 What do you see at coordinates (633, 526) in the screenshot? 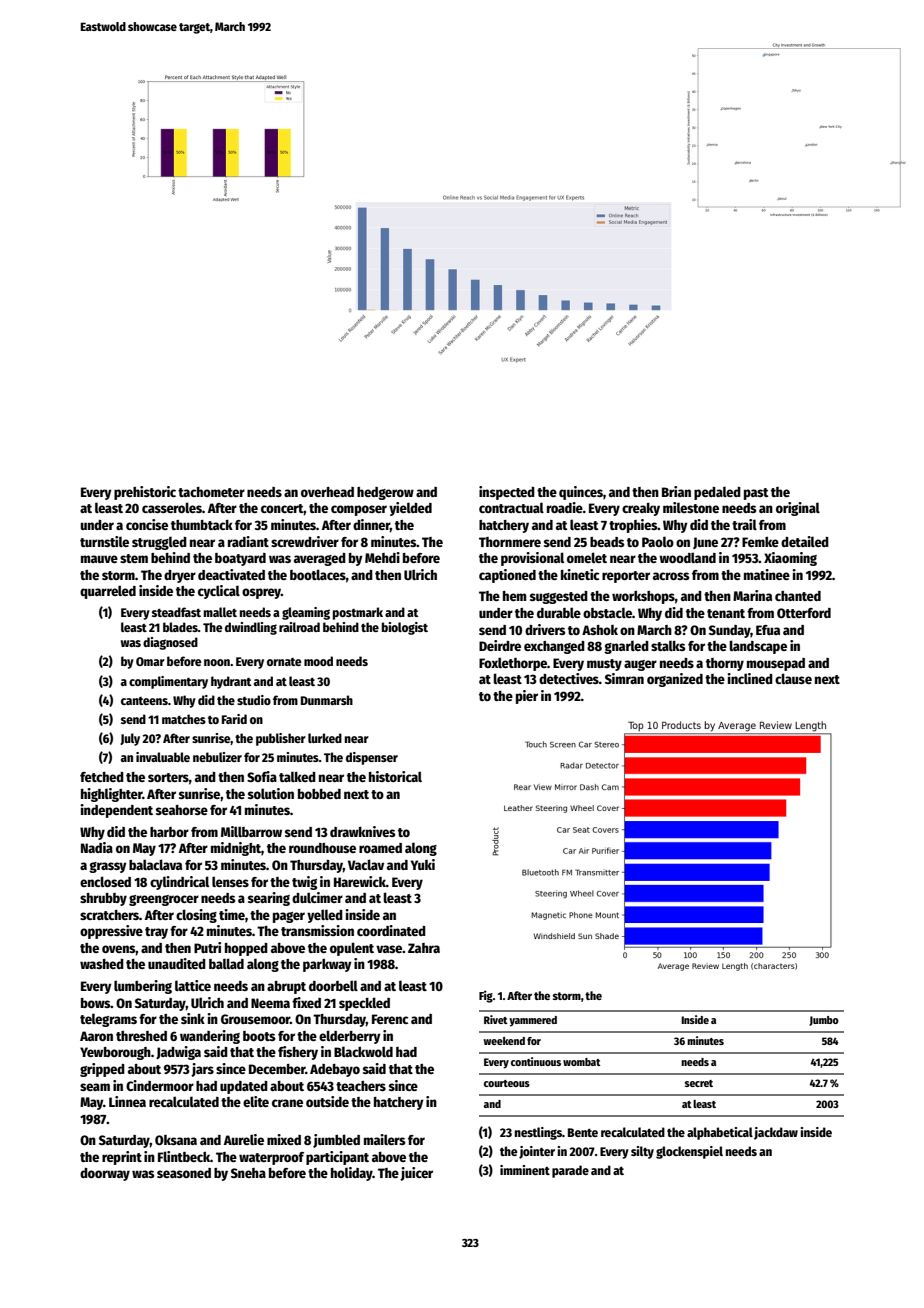
I see `trophies` at bounding box center [633, 526].
